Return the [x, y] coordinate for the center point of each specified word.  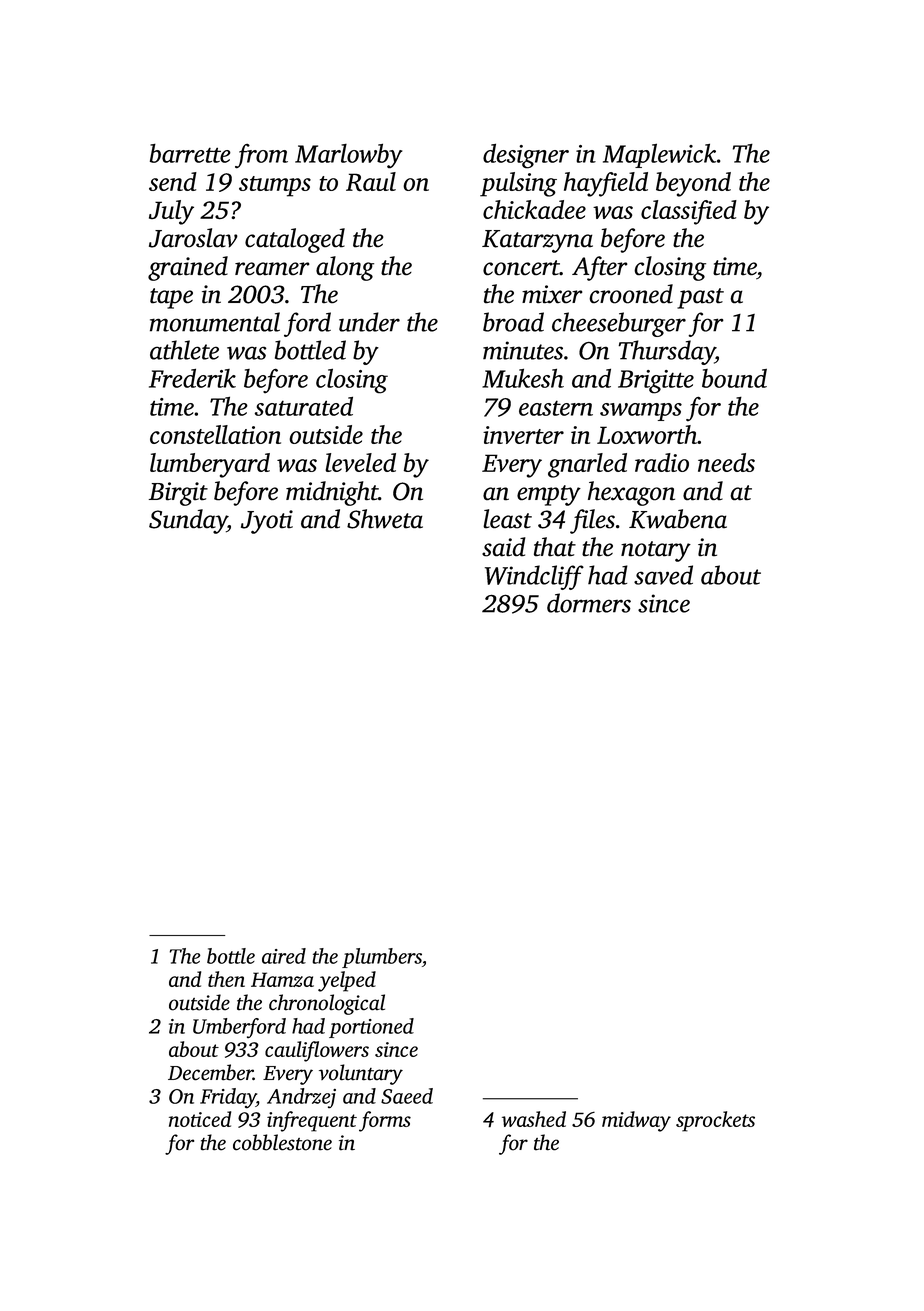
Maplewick [660, 155]
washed [534, 1119]
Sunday [188, 521]
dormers [589, 603]
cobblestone [282, 1142]
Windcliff [534, 577]
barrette [190, 153]
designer [526, 156]
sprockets [715, 1121]
